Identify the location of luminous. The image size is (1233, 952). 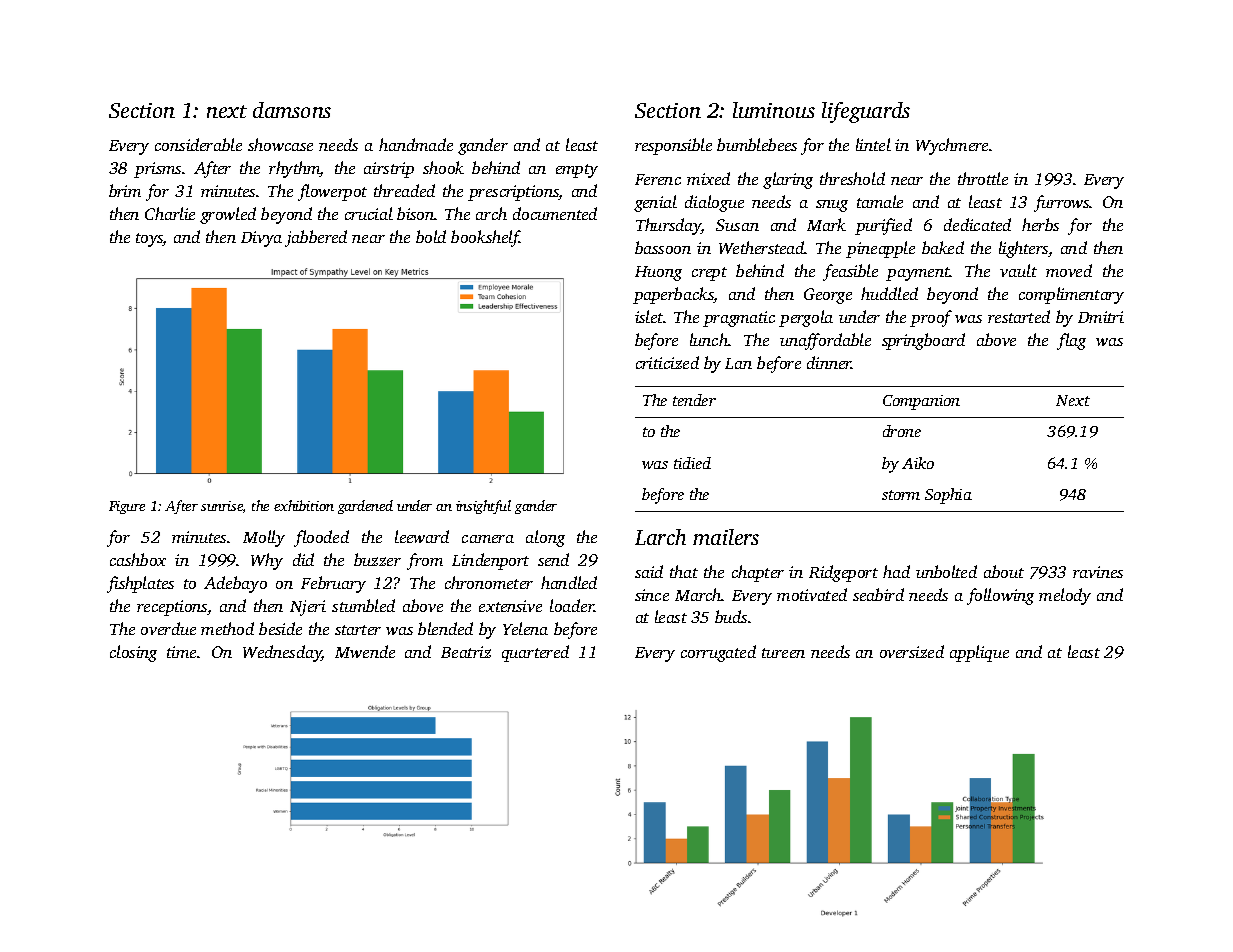
(774, 110).
